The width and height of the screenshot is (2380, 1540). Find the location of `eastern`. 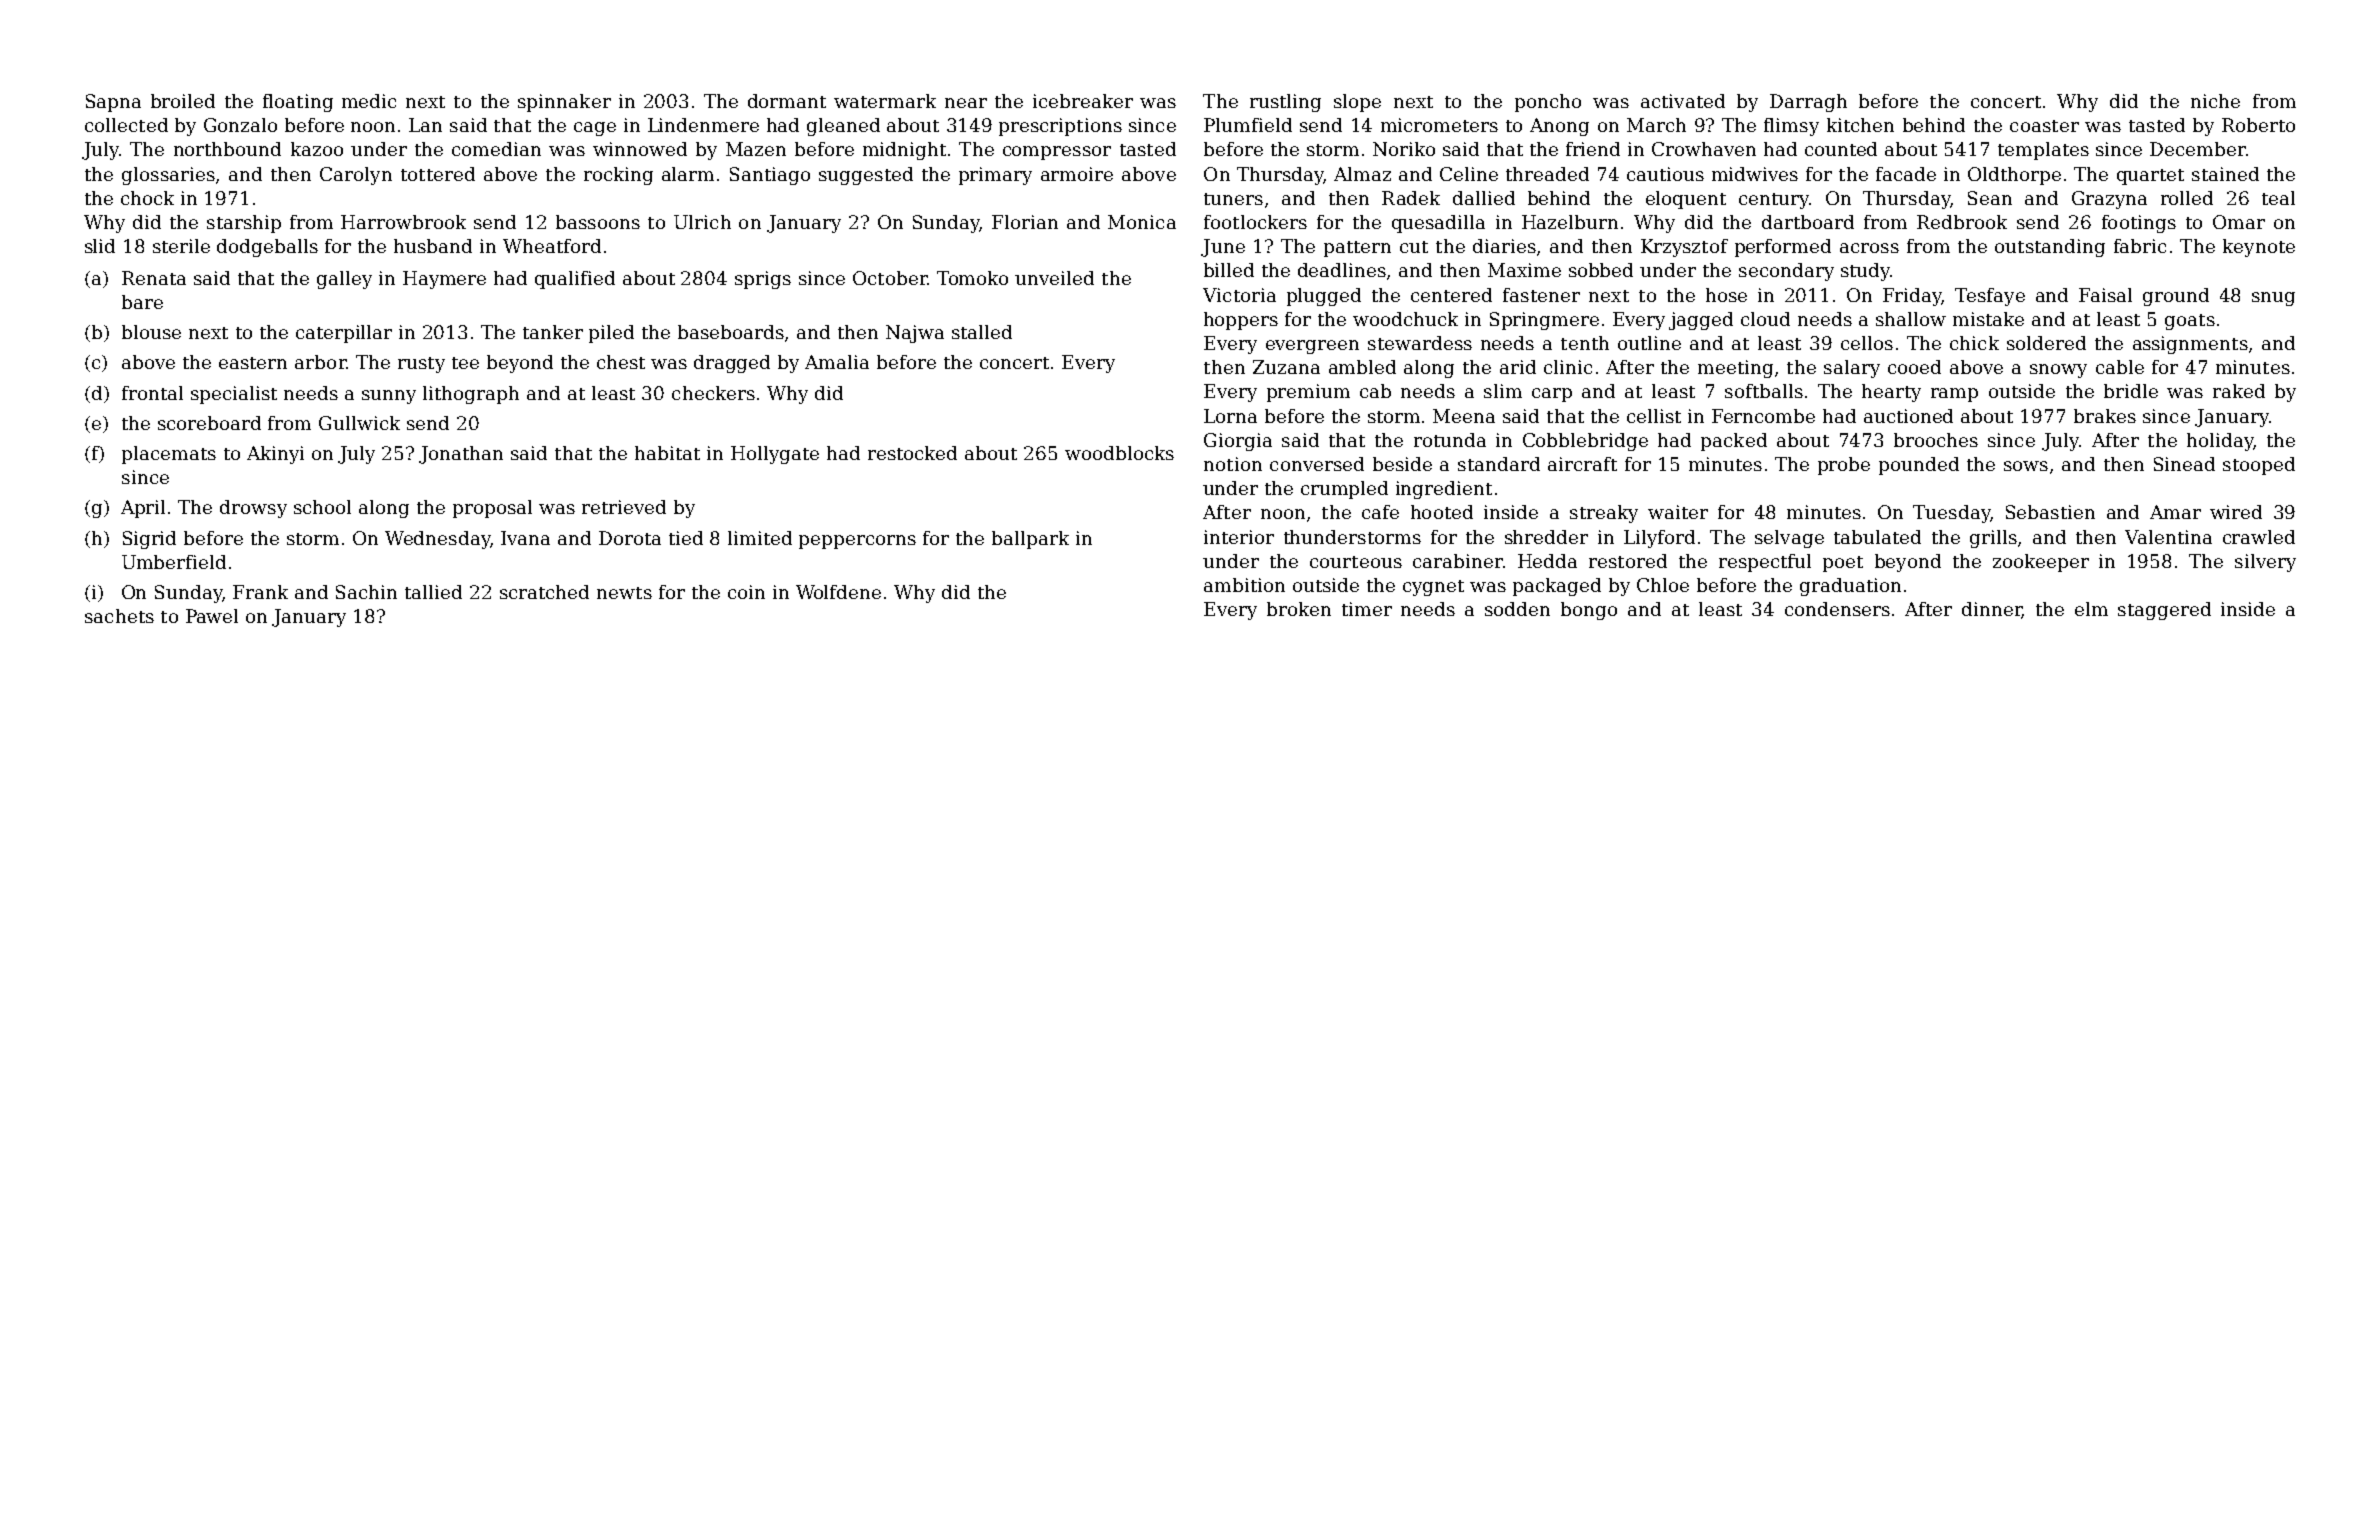

eastern is located at coordinates (253, 363).
